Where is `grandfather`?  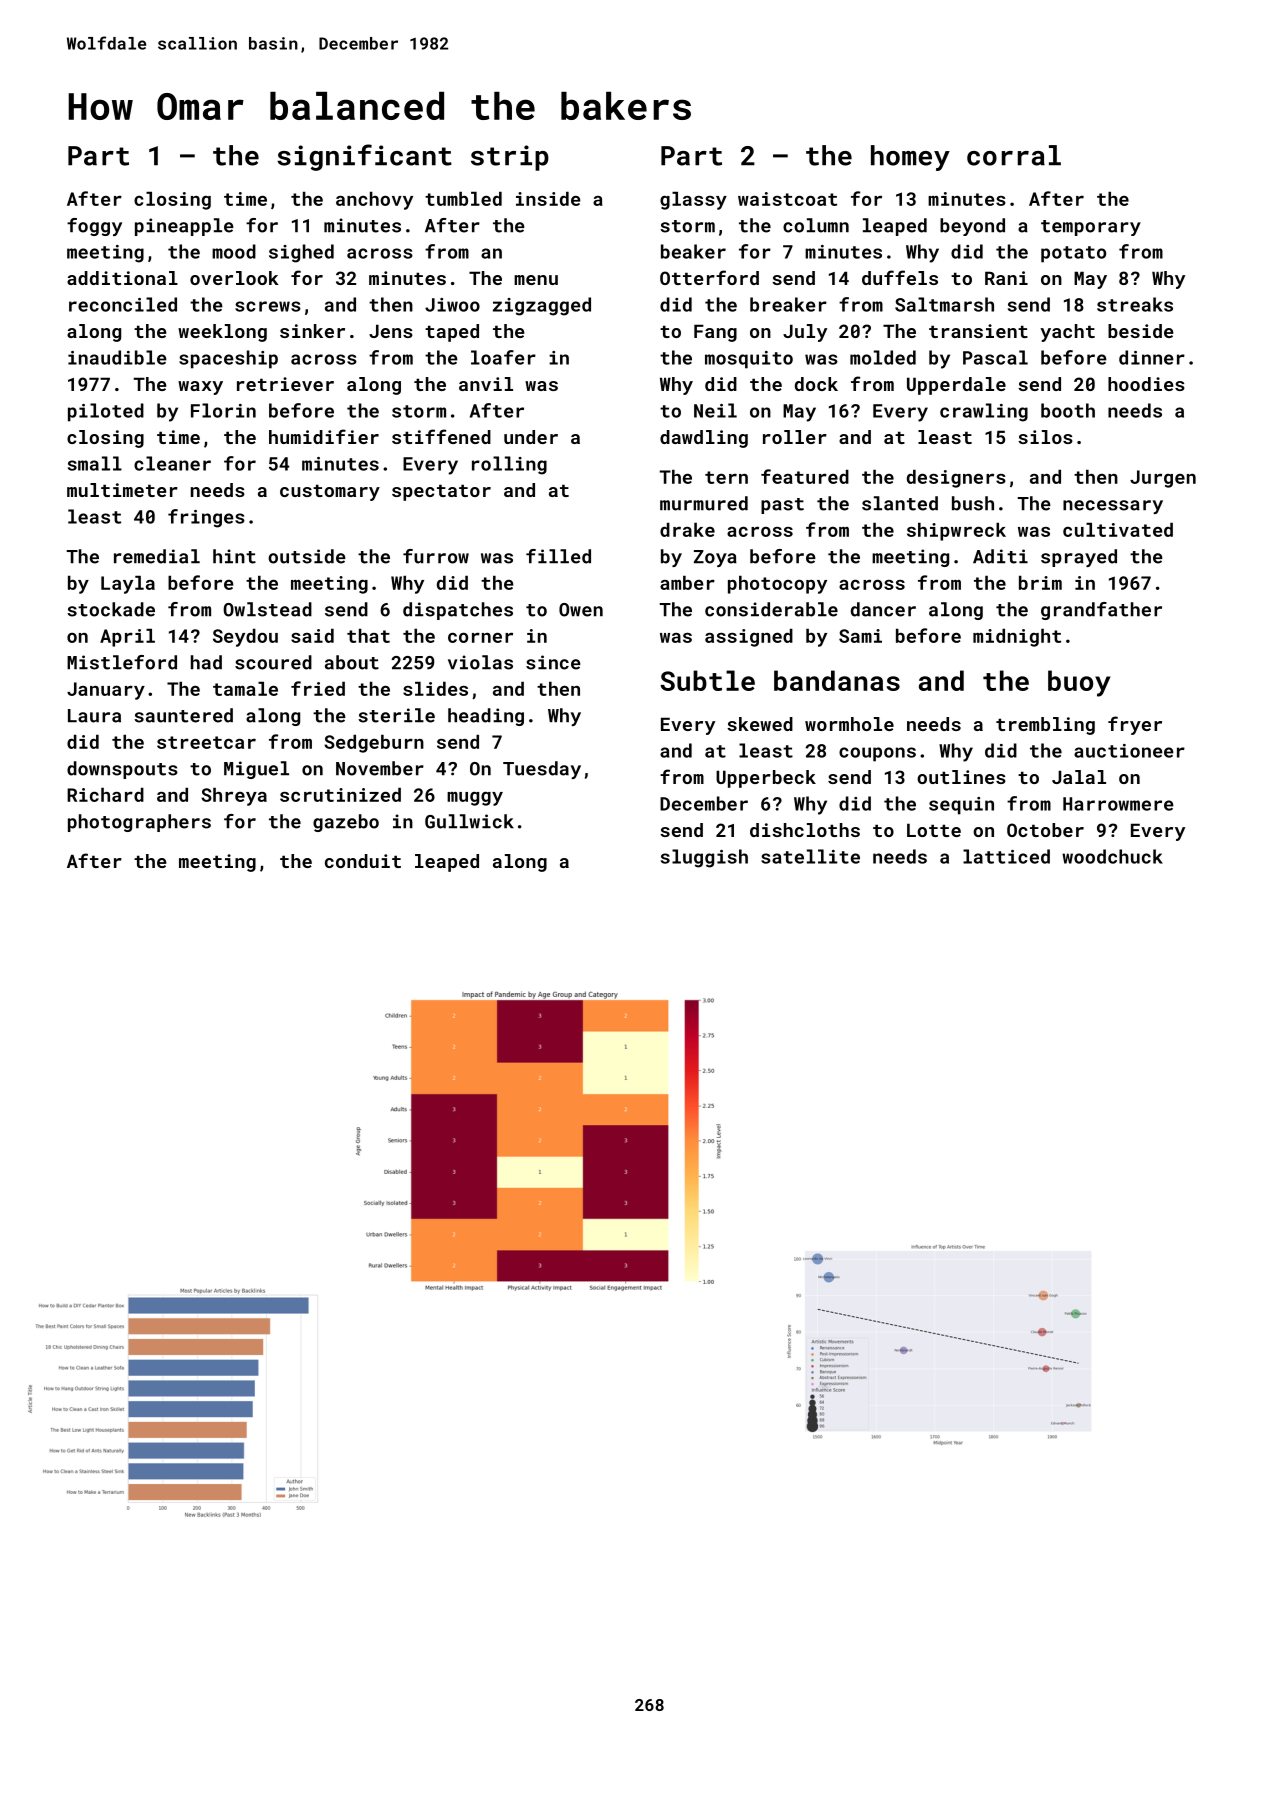 grandfather is located at coordinates (1101, 611).
